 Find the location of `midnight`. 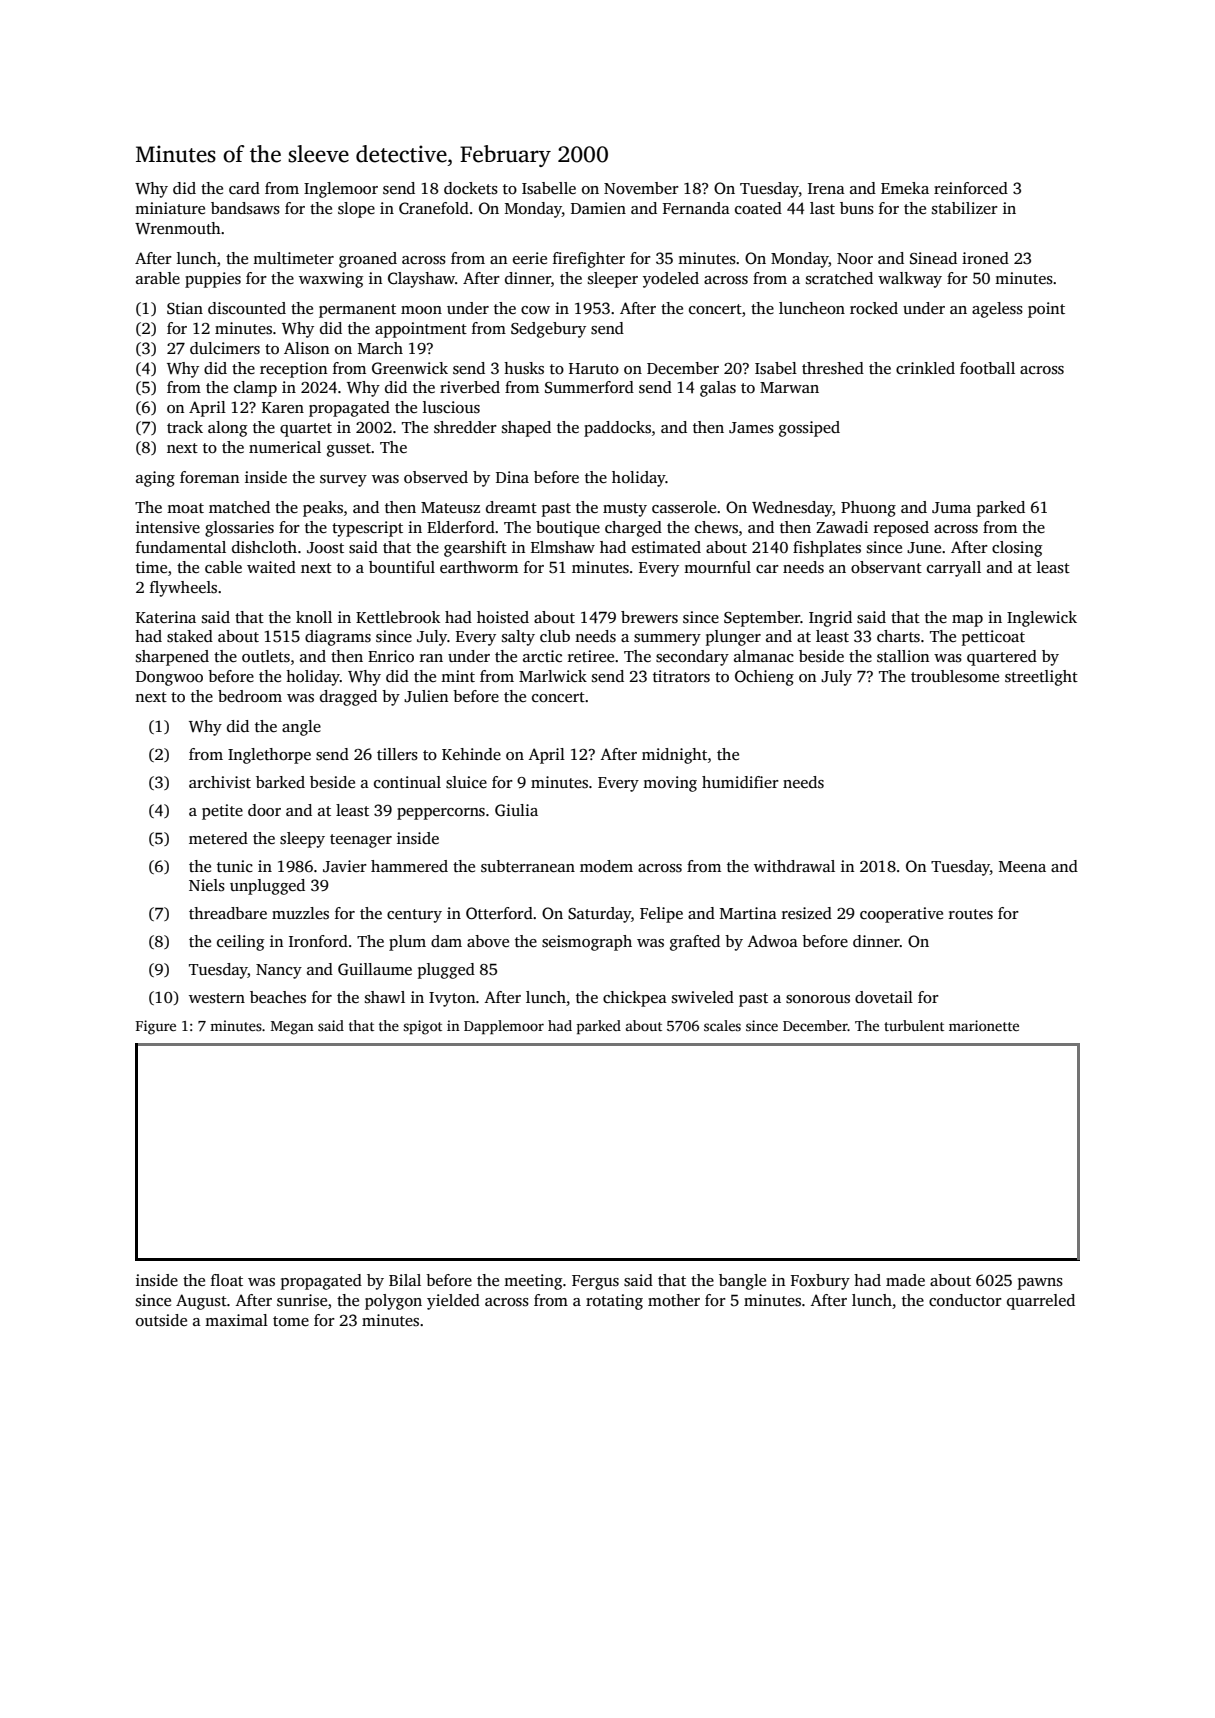

midnight is located at coordinates (674, 756).
